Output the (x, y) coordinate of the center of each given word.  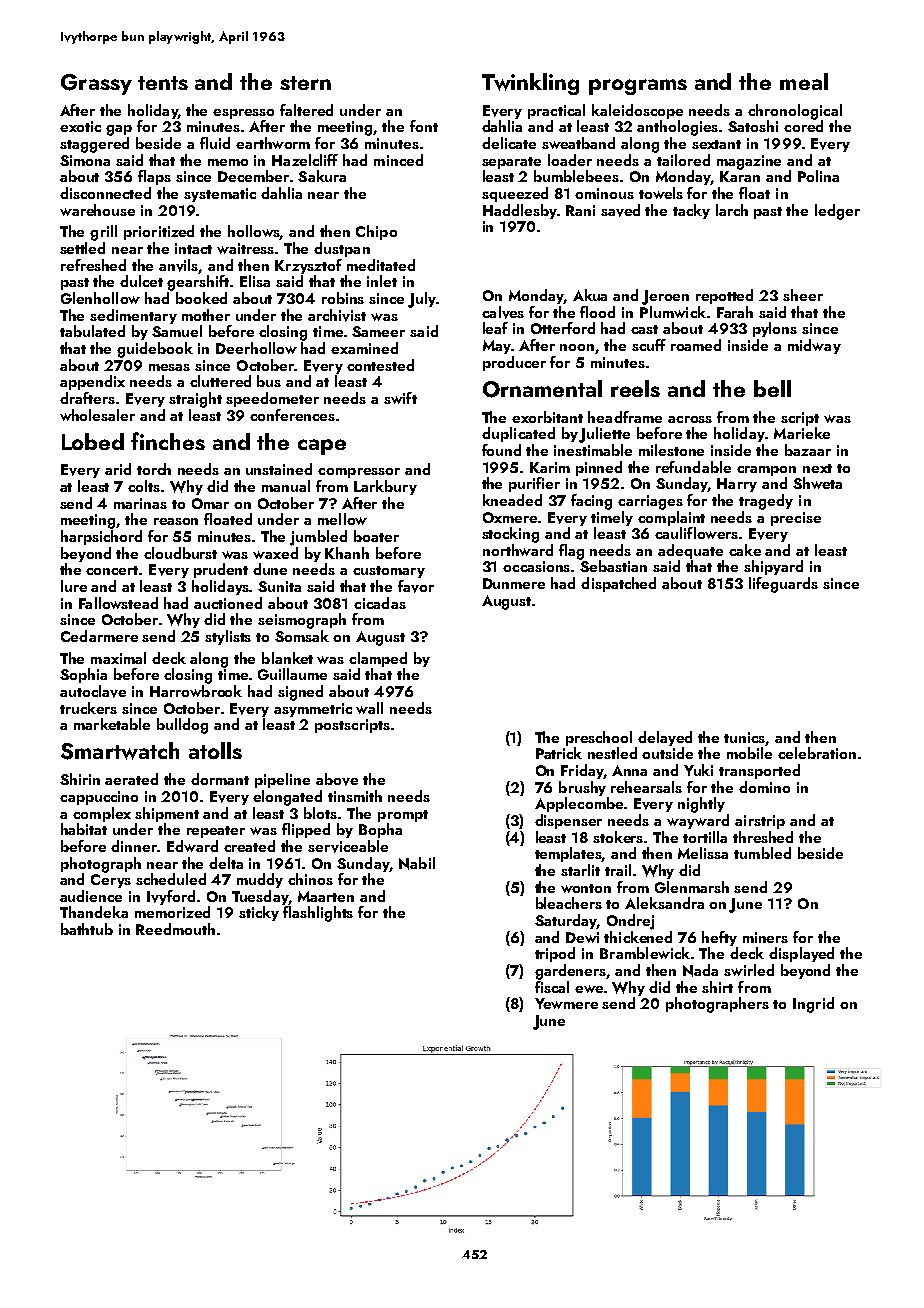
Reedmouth (175, 929)
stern (305, 83)
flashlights (318, 914)
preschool (599, 738)
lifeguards (783, 585)
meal (804, 81)
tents (163, 83)
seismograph (302, 621)
